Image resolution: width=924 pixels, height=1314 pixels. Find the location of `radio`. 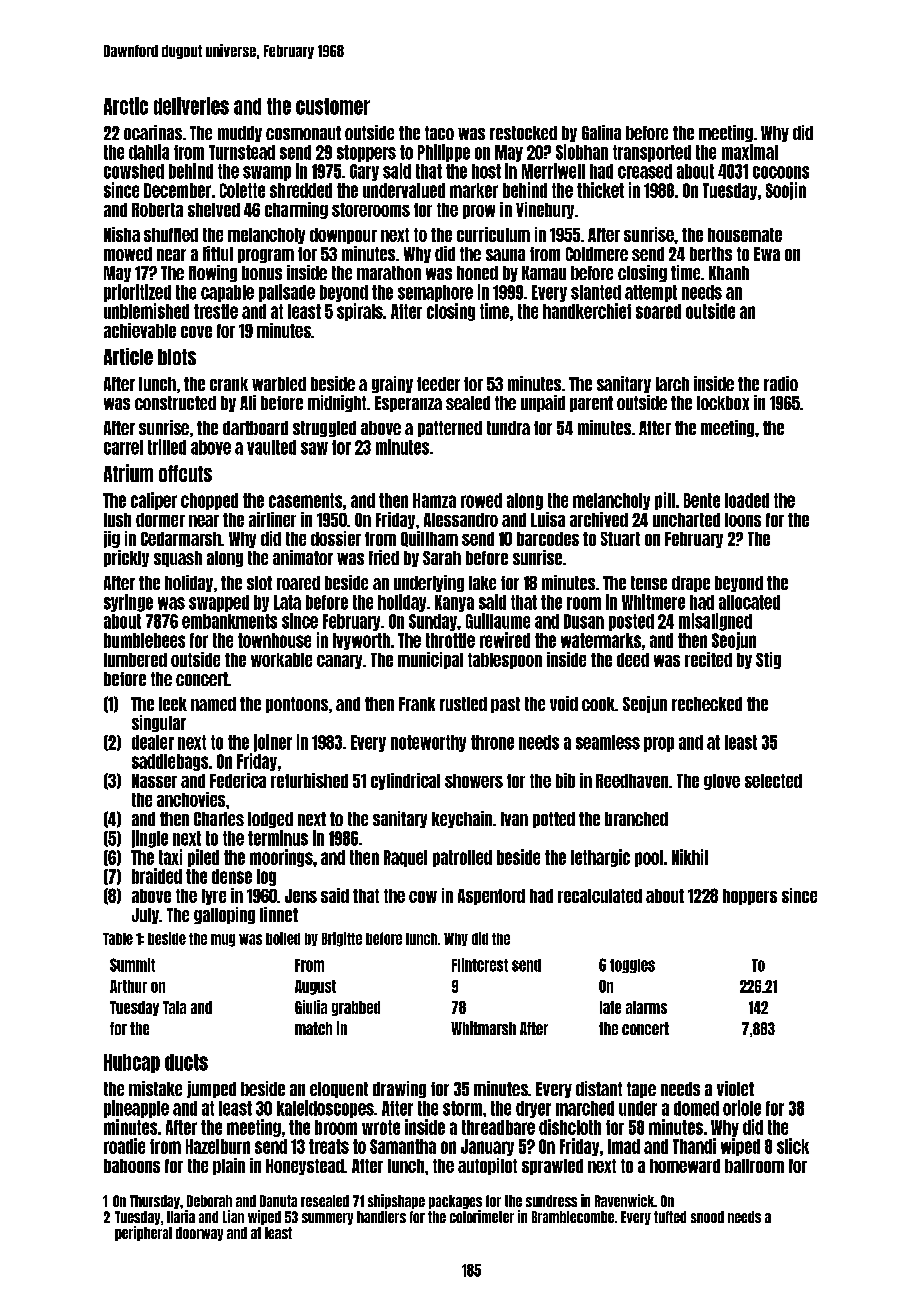

radio is located at coordinates (781, 383).
